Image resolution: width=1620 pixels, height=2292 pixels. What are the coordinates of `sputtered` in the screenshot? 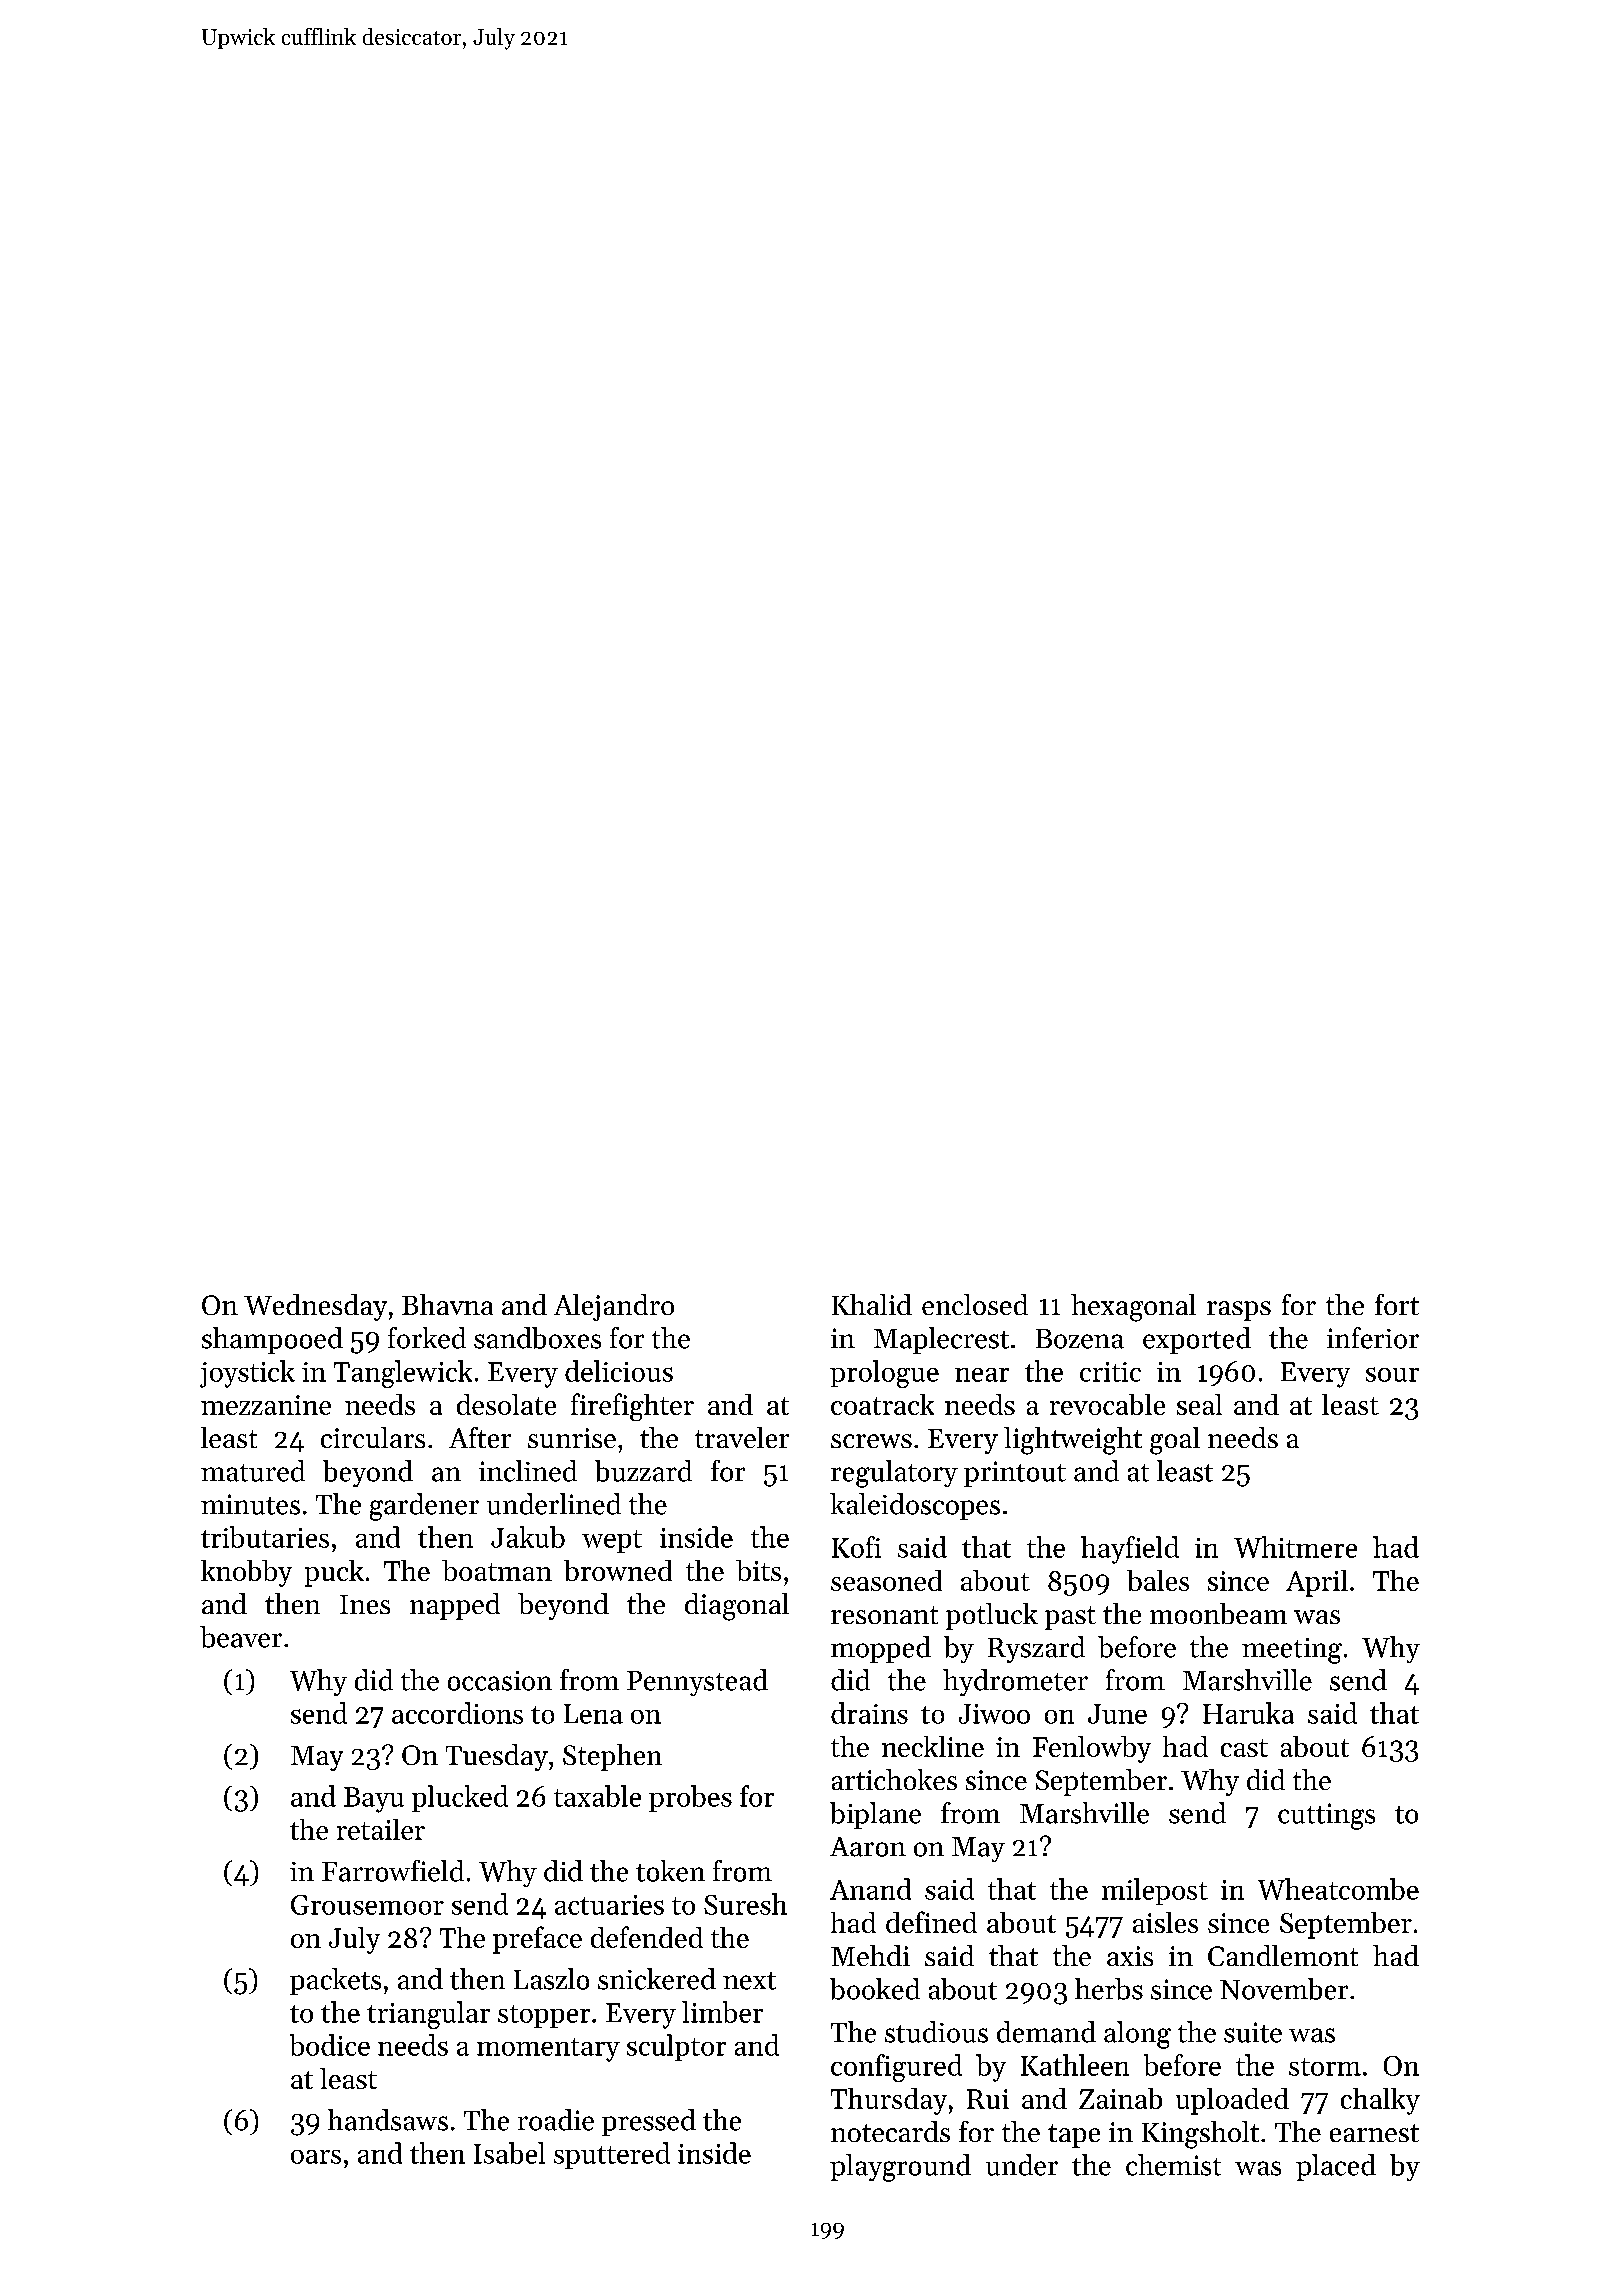 It's located at (612, 2155).
